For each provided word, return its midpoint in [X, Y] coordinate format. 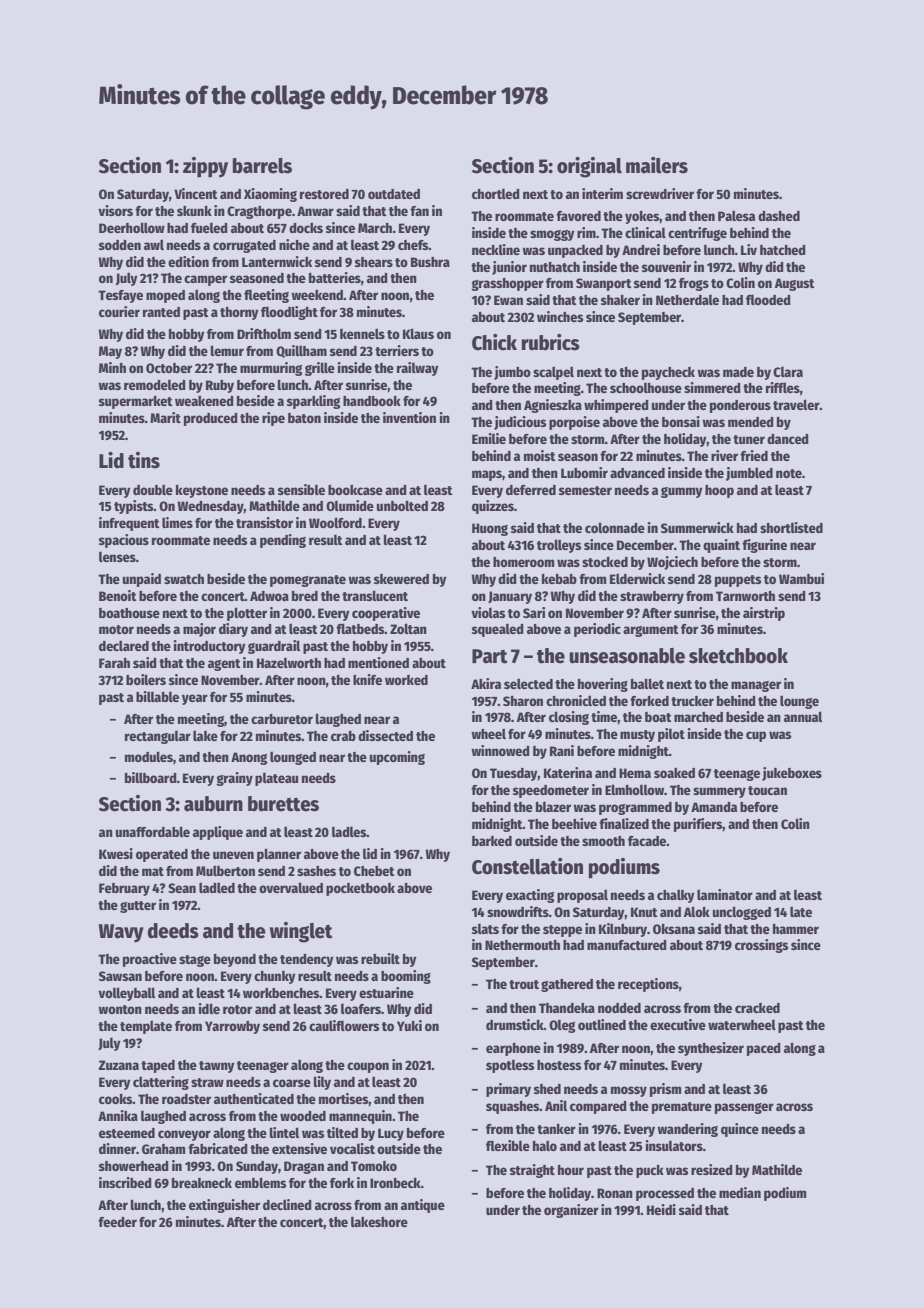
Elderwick [637, 578]
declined [287, 1204]
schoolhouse [646, 387]
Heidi [661, 1209]
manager [756, 686]
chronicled [576, 700]
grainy [234, 779]
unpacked [575, 251]
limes [177, 522]
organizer [571, 1211]
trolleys [559, 546]
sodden [120, 245]
